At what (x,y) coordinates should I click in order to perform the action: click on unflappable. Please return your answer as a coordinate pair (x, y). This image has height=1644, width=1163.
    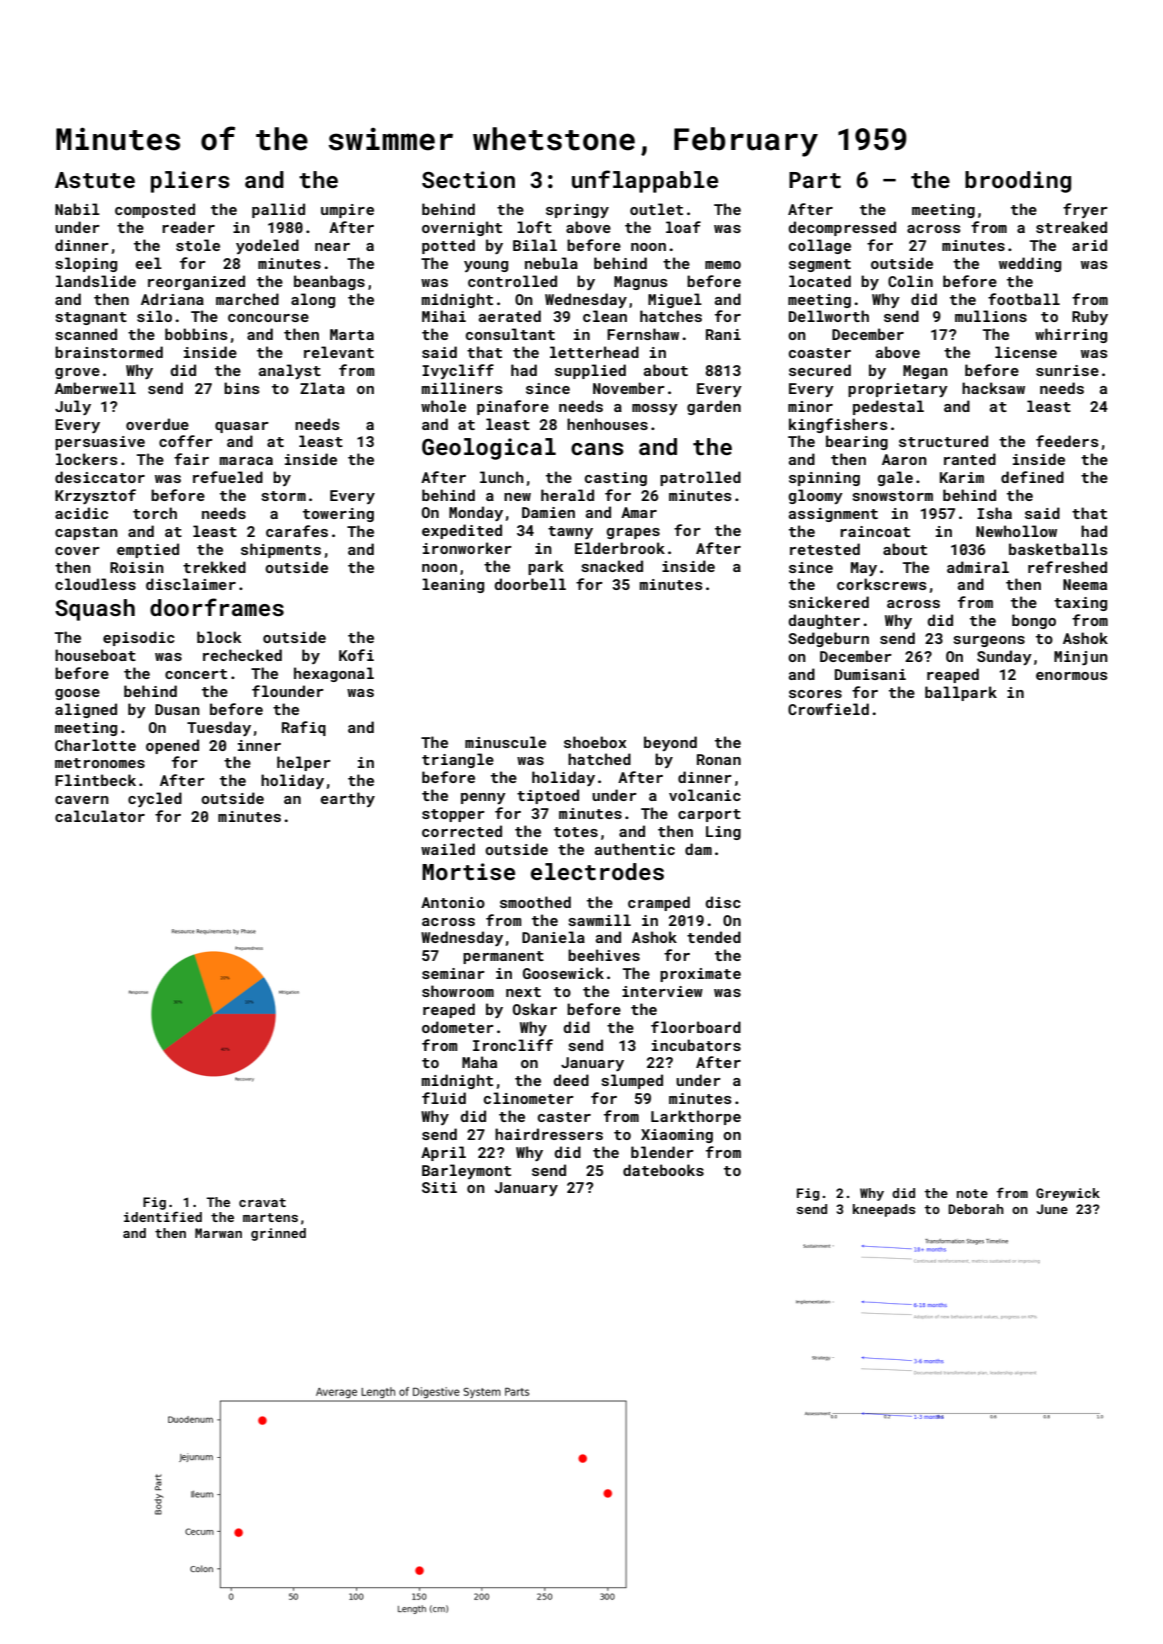
    Looking at the image, I should click on (645, 181).
